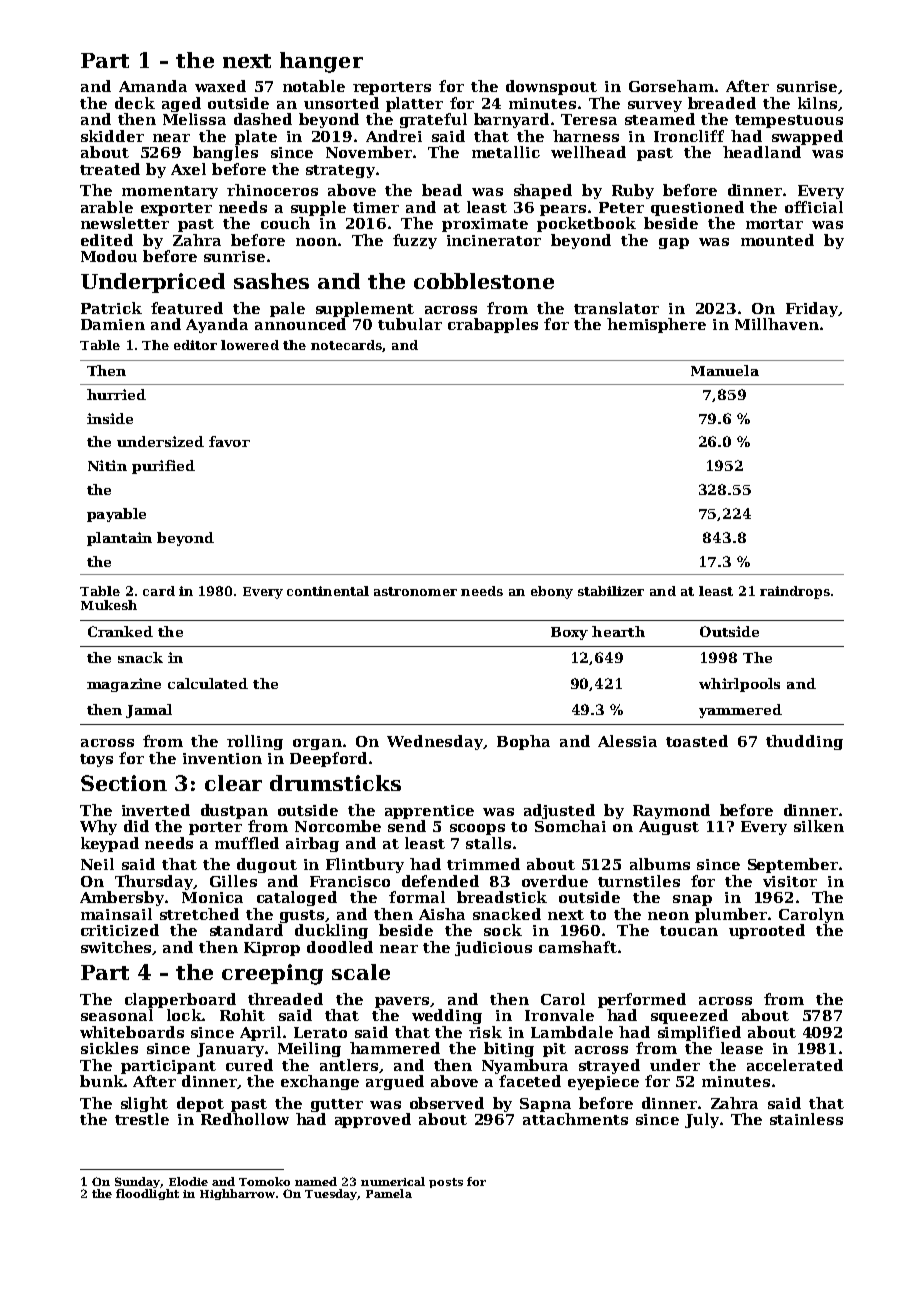 The height and width of the page is (1308, 924). Describe the element at coordinates (147, 1194) in the page. I see `floodlight` at that location.
